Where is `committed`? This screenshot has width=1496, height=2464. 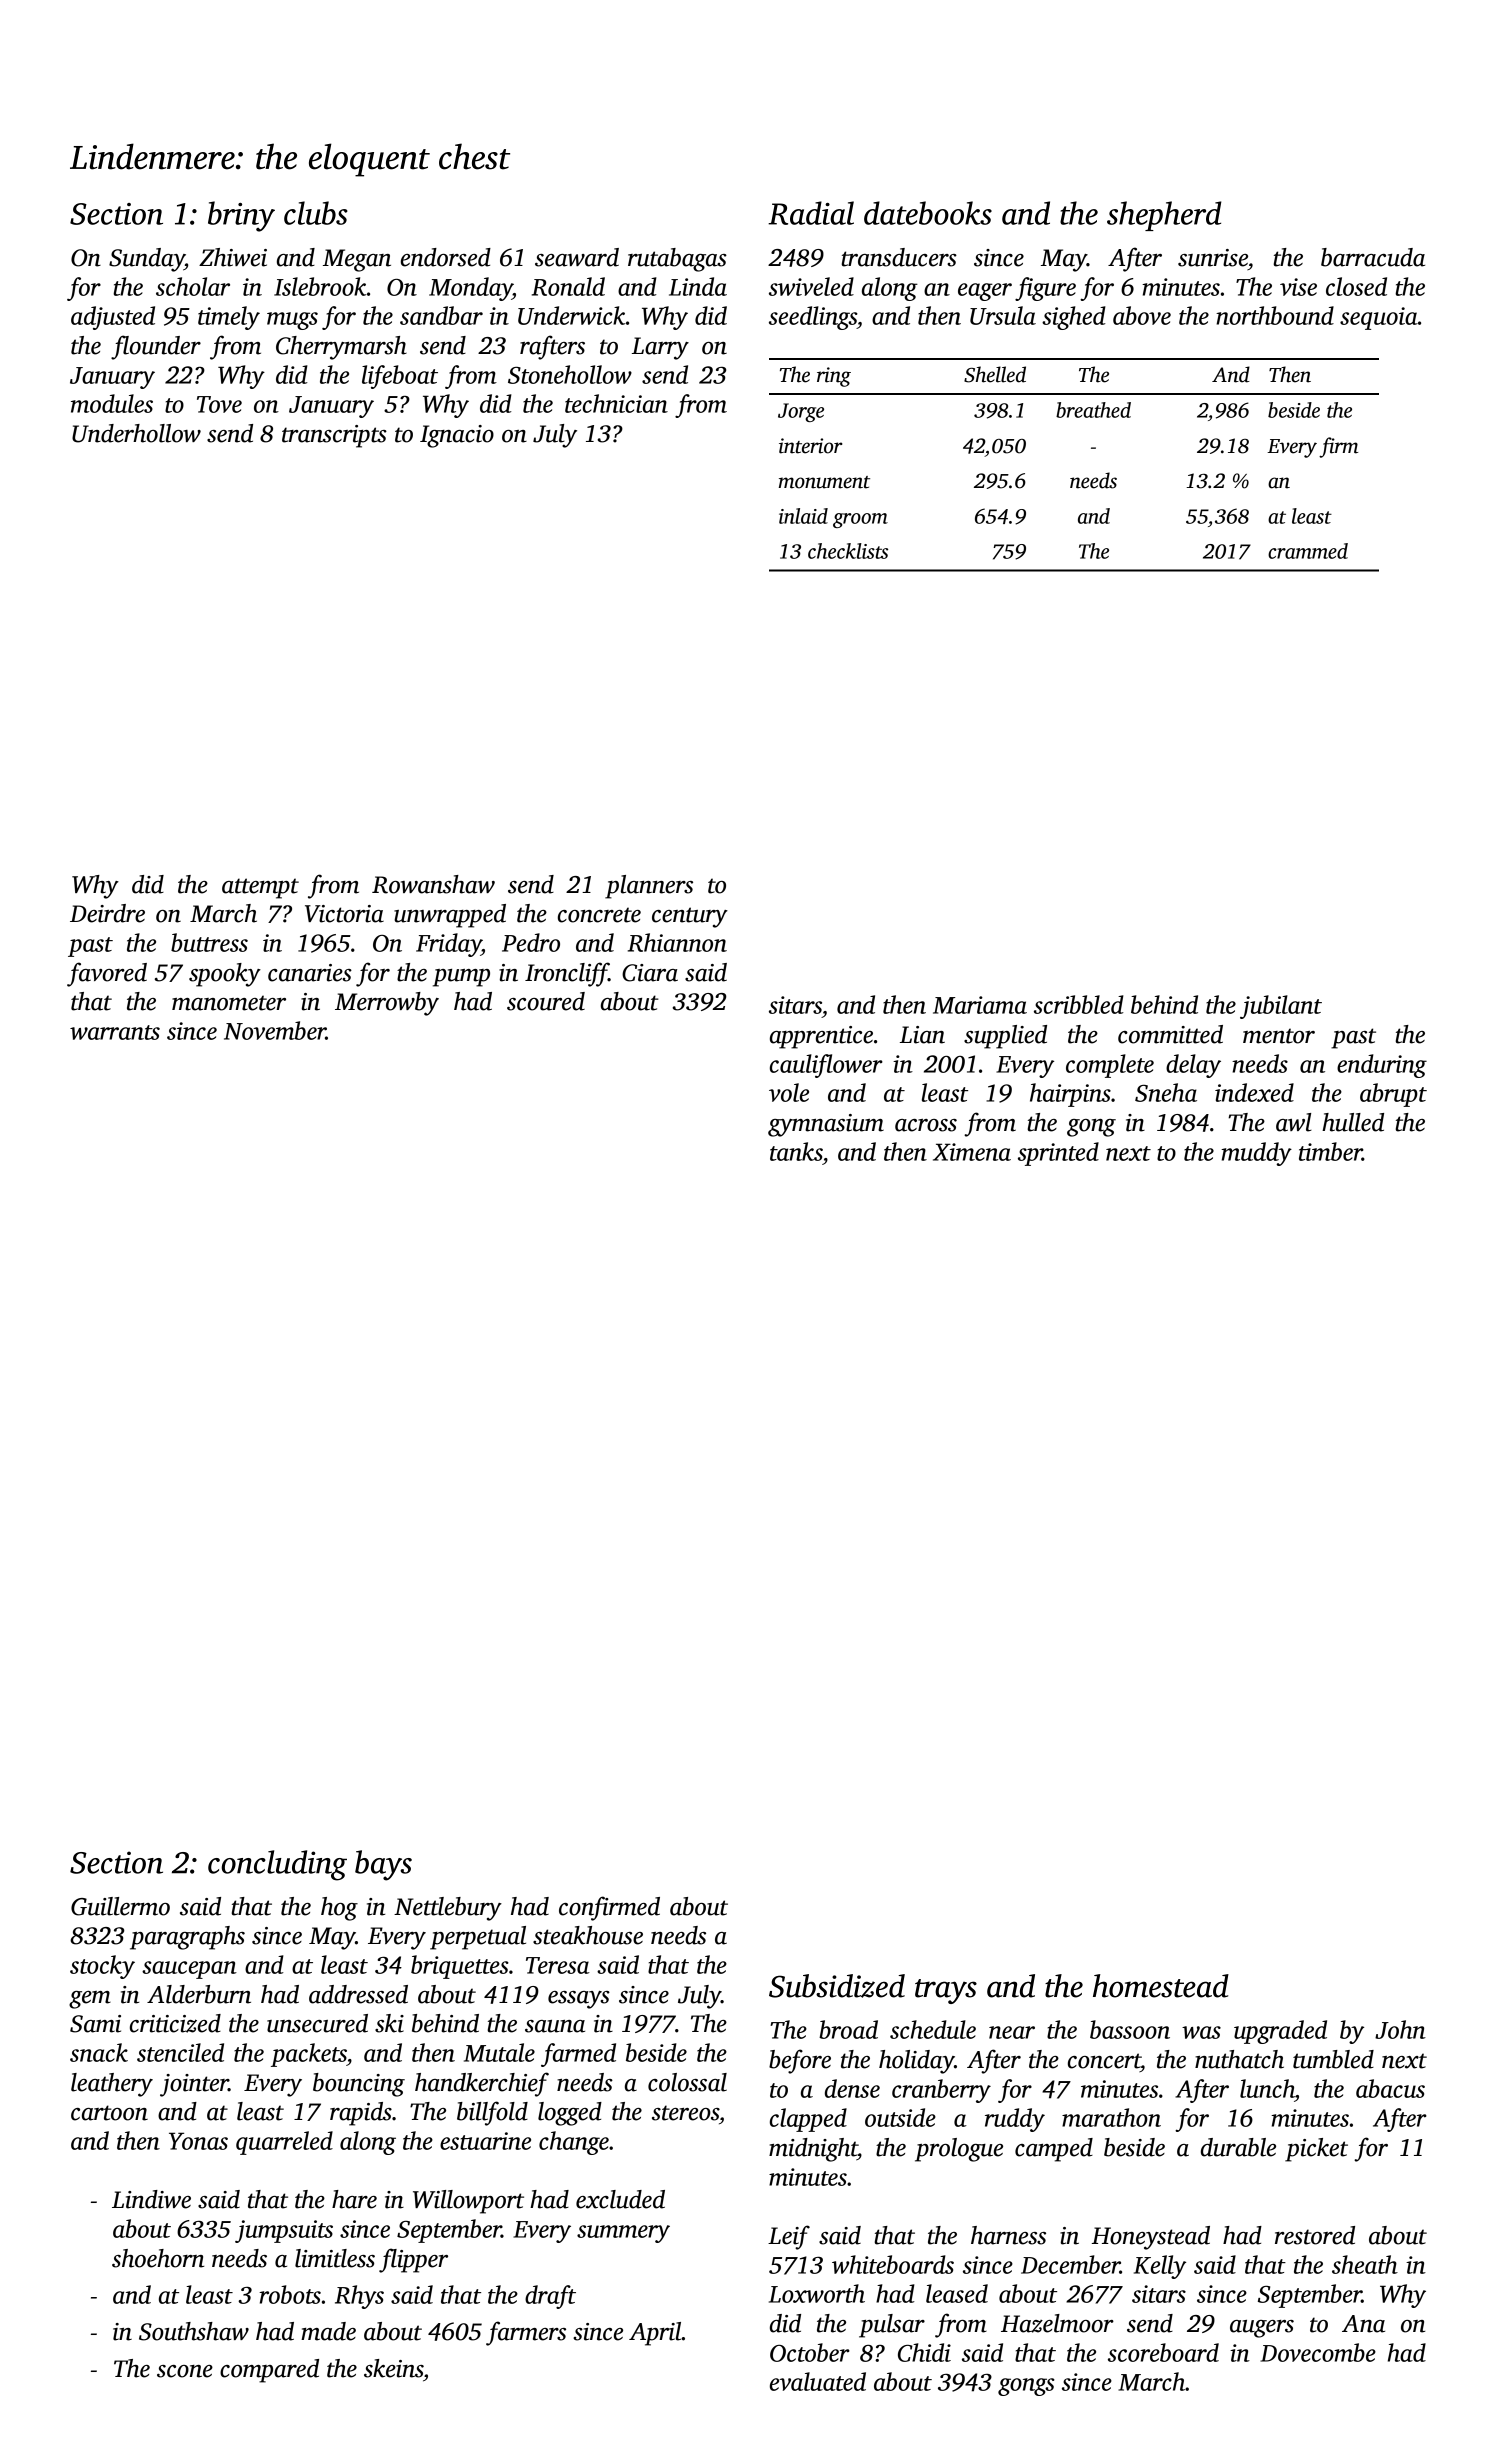
committed is located at coordinates (1170, 1034).
